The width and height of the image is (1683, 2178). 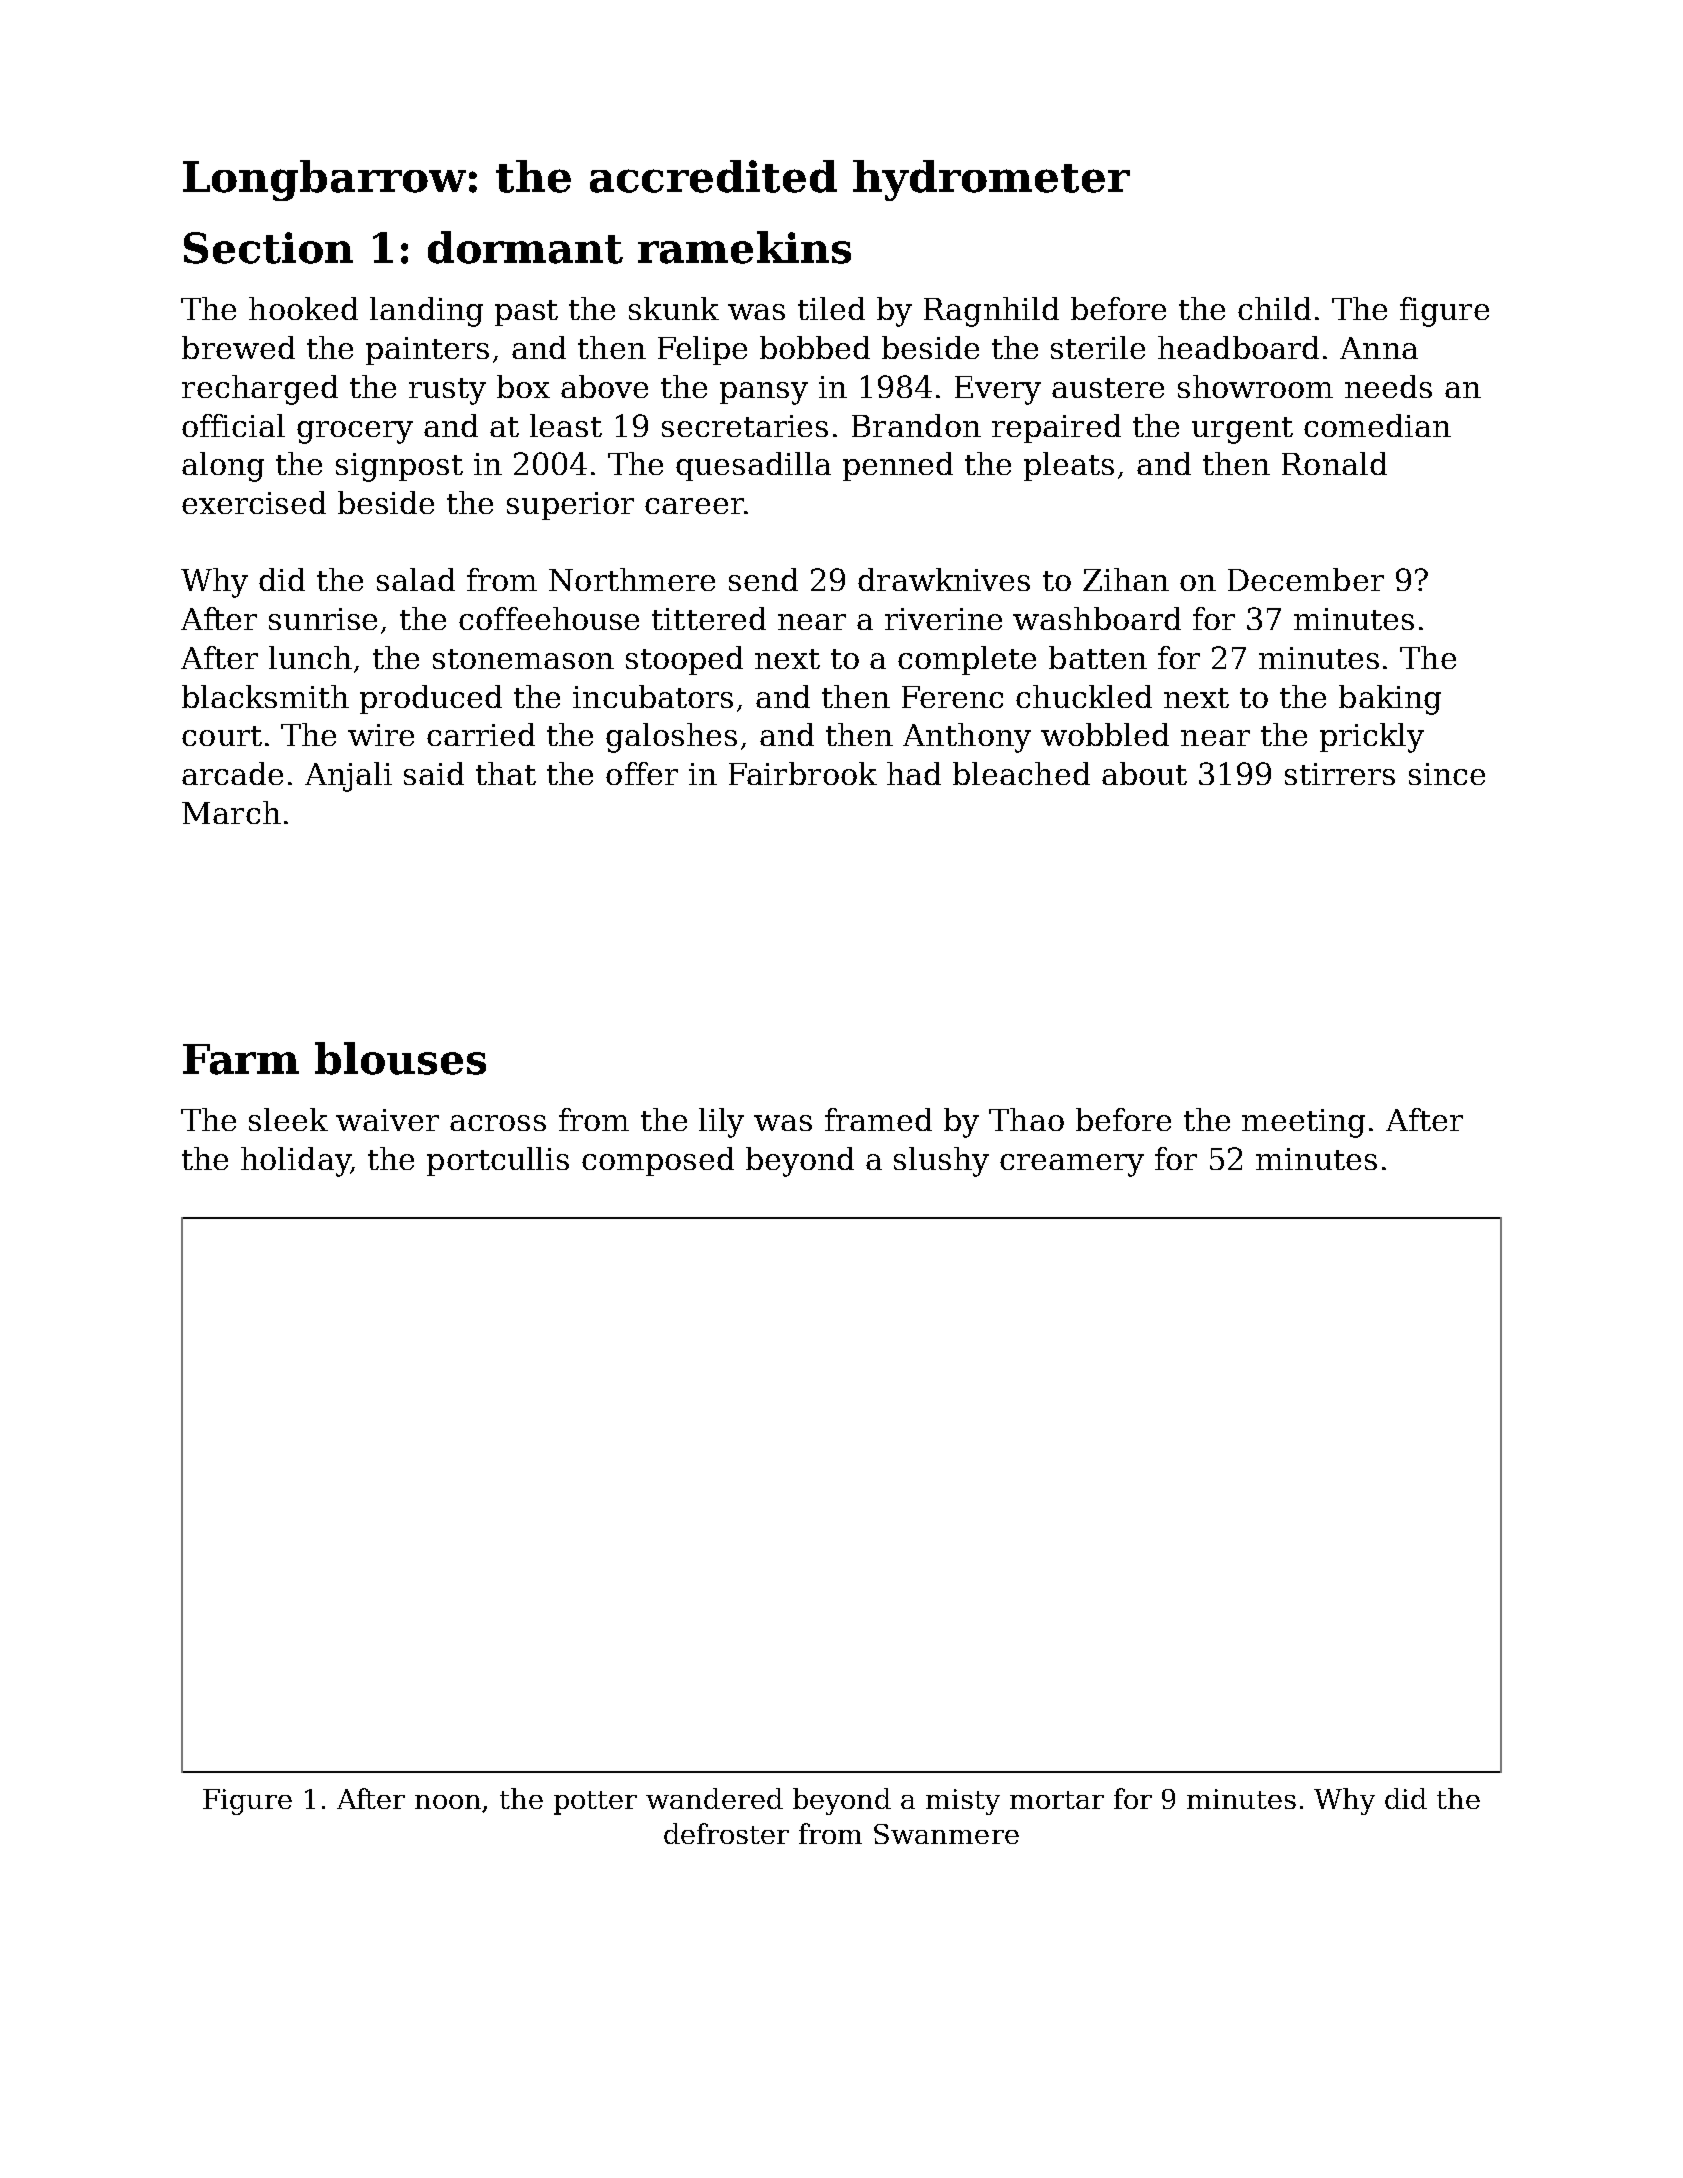 What do you see at coordinates (1274, 308) in the image?
I see `child` at bounding box center [1274, 308].
